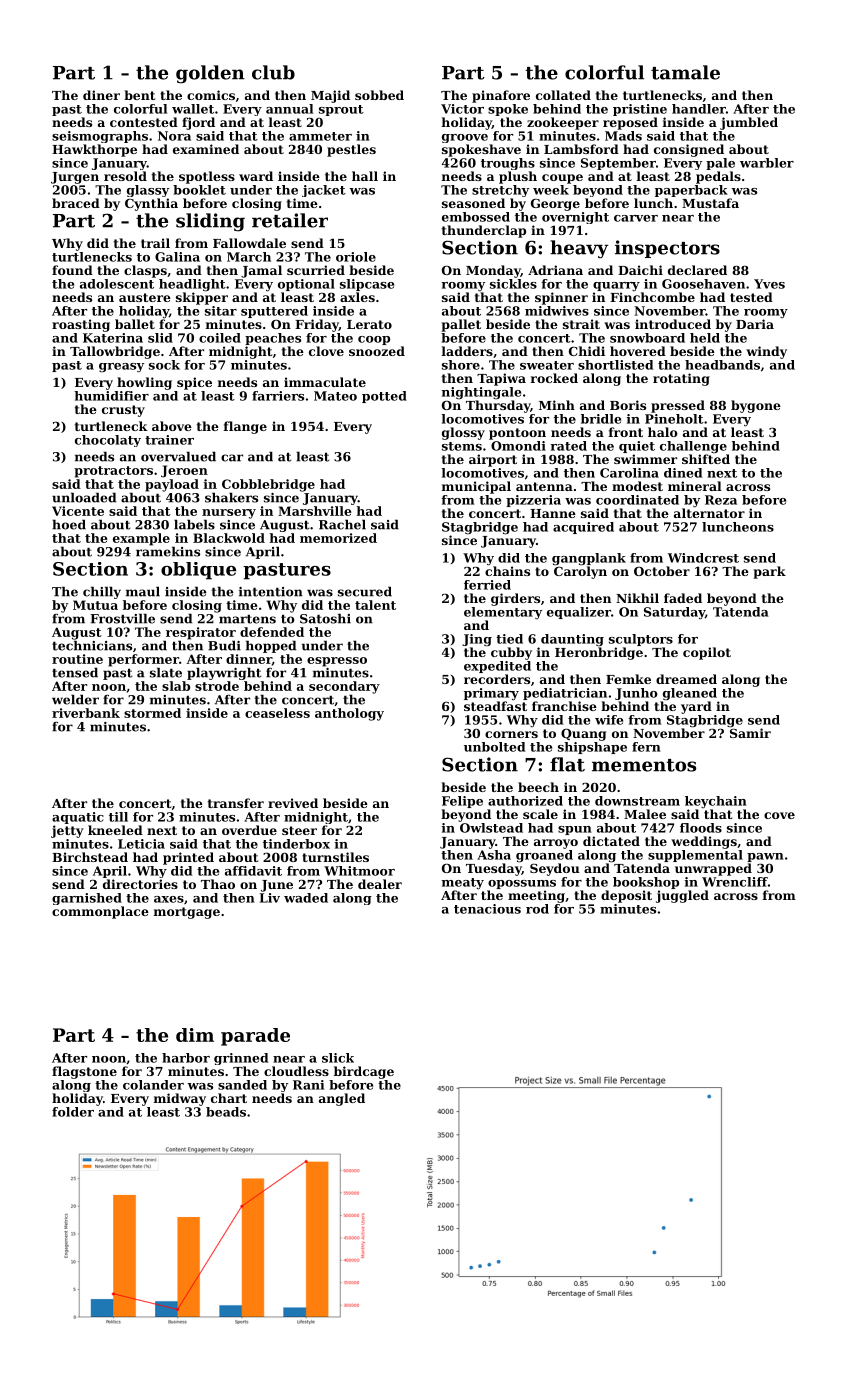  Describe the element at coordinates (84, 1072) in the screenshot. I see `flagstone` at that location.
